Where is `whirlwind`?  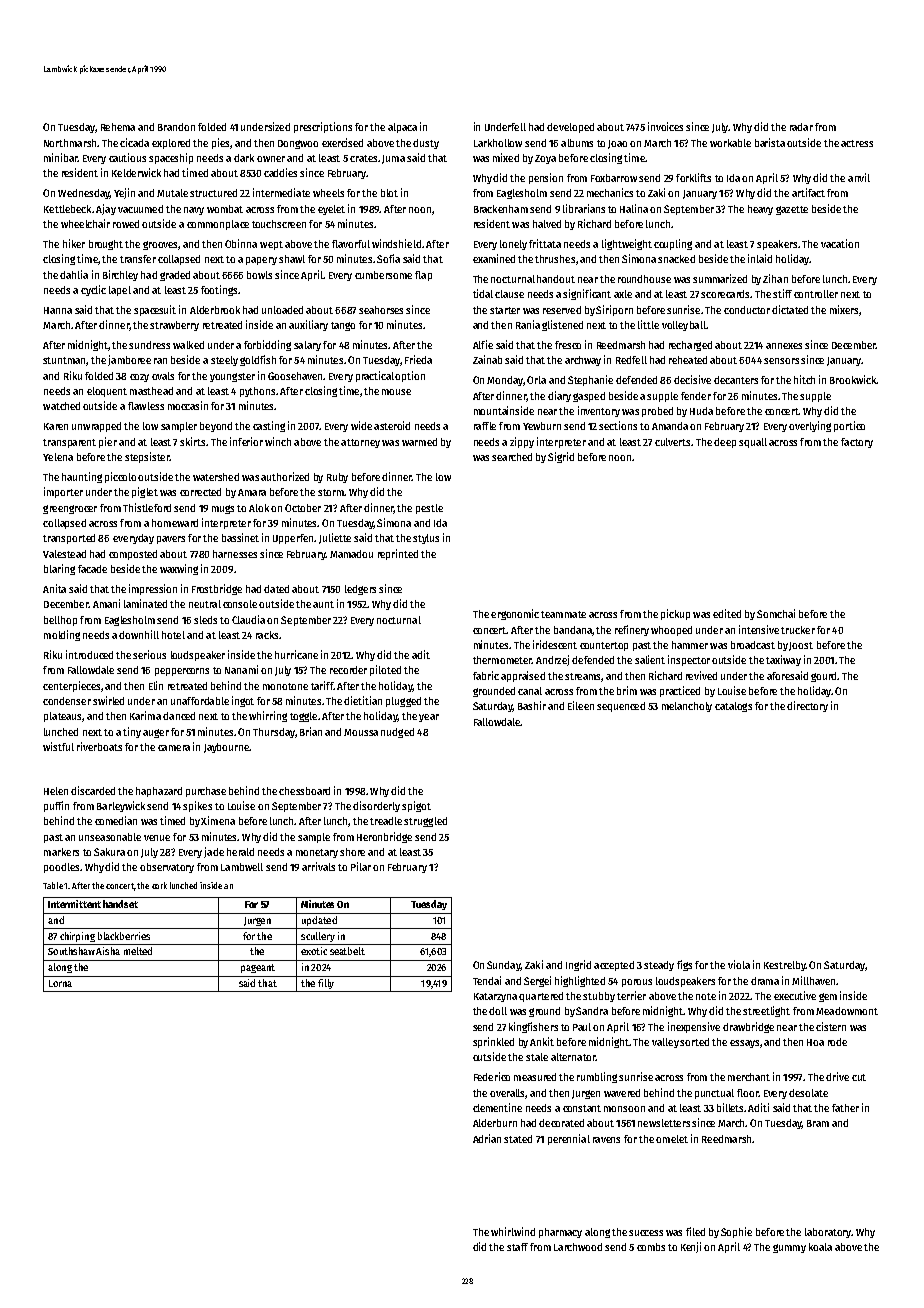 whirlwind is located at coordinates (513, 1231).
